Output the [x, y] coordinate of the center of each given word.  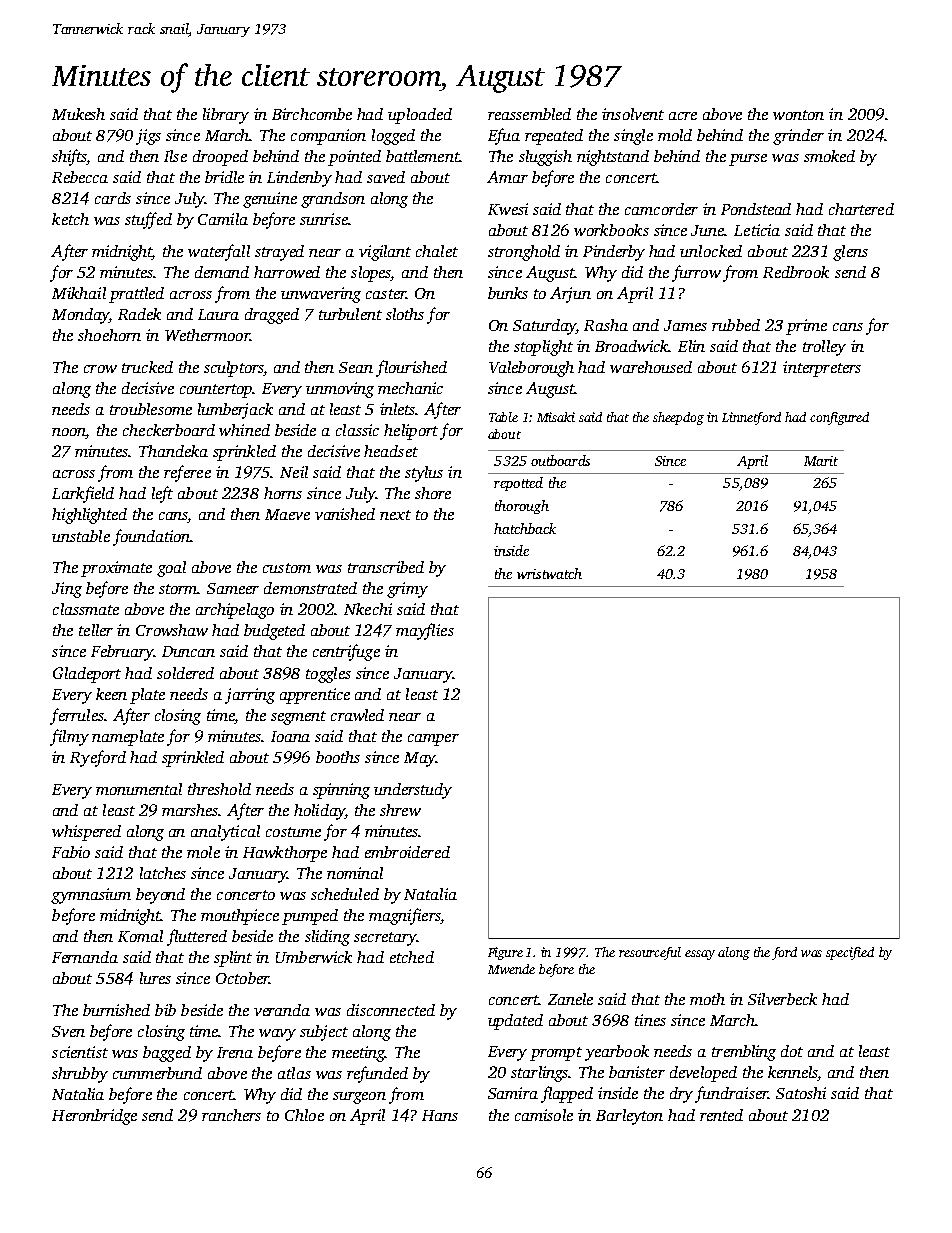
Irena [235, 1052]
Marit [821, 461]
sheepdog [678, 418]
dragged [272, 316]
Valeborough [531, 369]
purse [748, 160]
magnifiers [404, 916]
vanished [345, 514]
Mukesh [78, 114]
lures [155, 978]
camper [433, 740]
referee [187, 473]
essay [700, 955]
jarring [250, 696]
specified [850, 953]
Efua [504, 136]
